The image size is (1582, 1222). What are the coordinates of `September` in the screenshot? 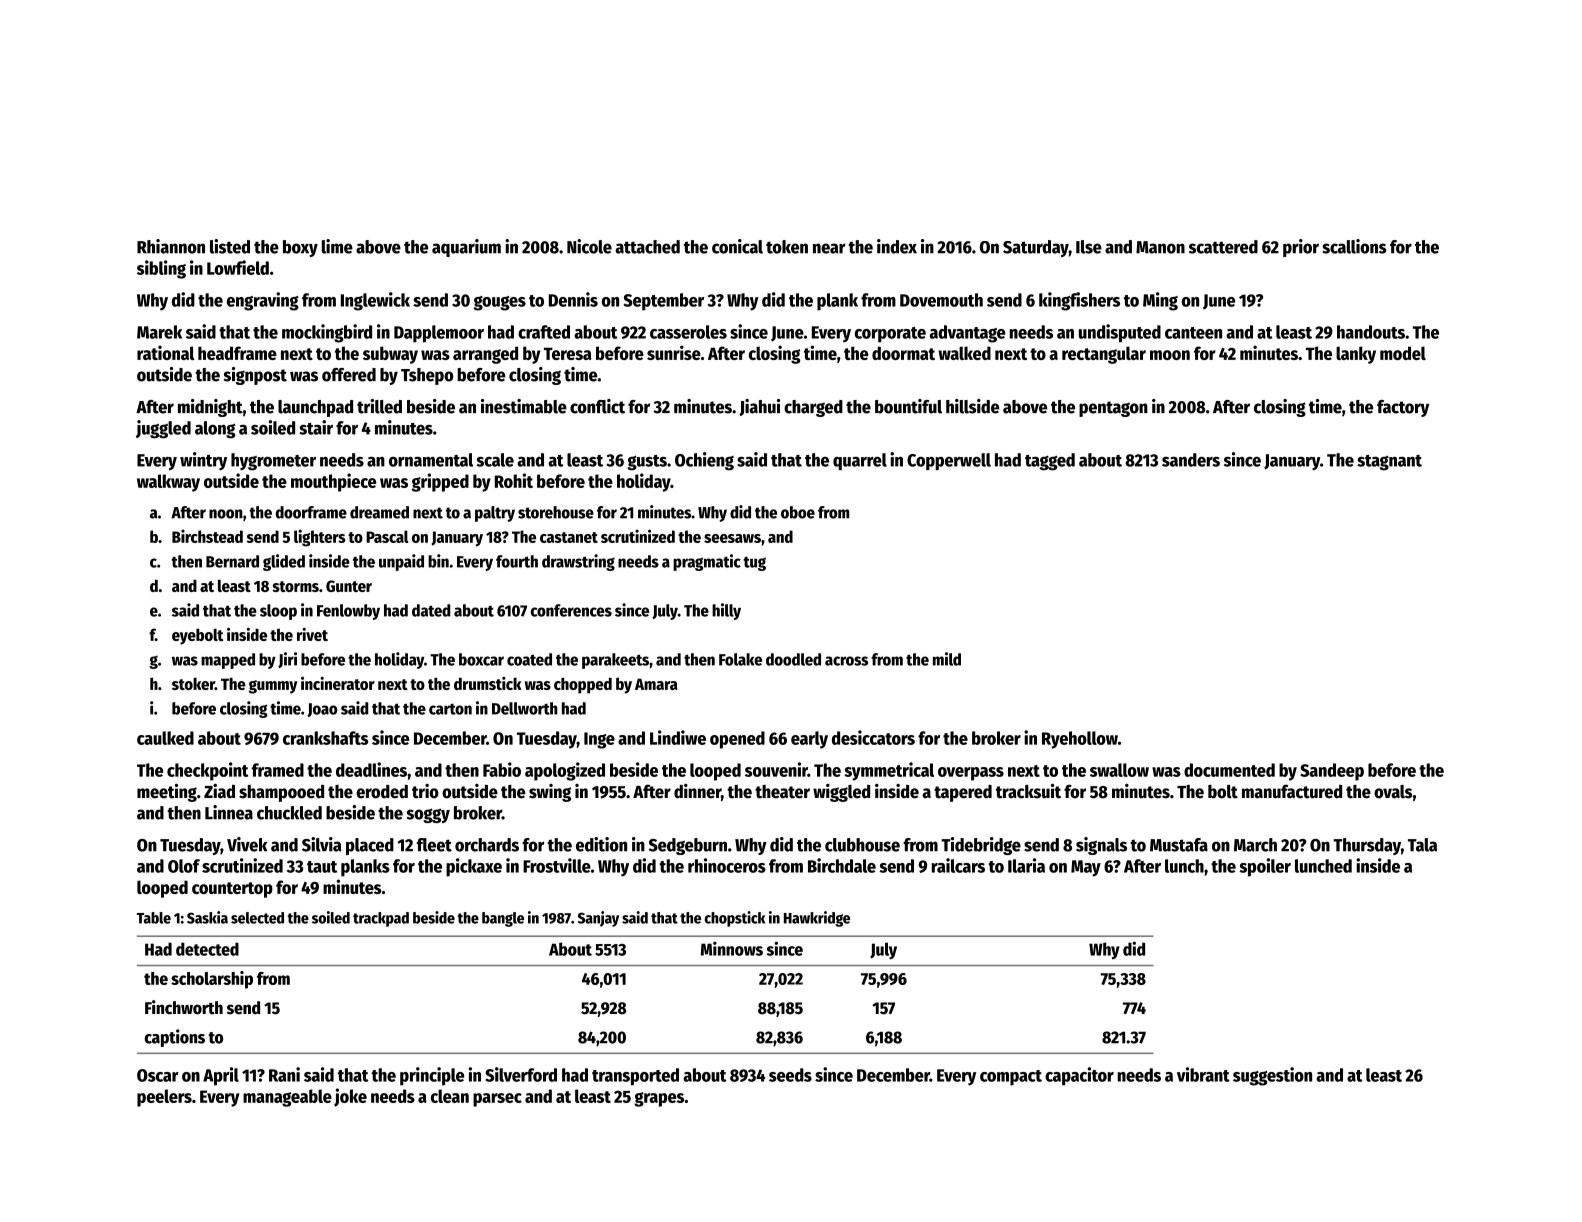 It's located at (664, 302).
